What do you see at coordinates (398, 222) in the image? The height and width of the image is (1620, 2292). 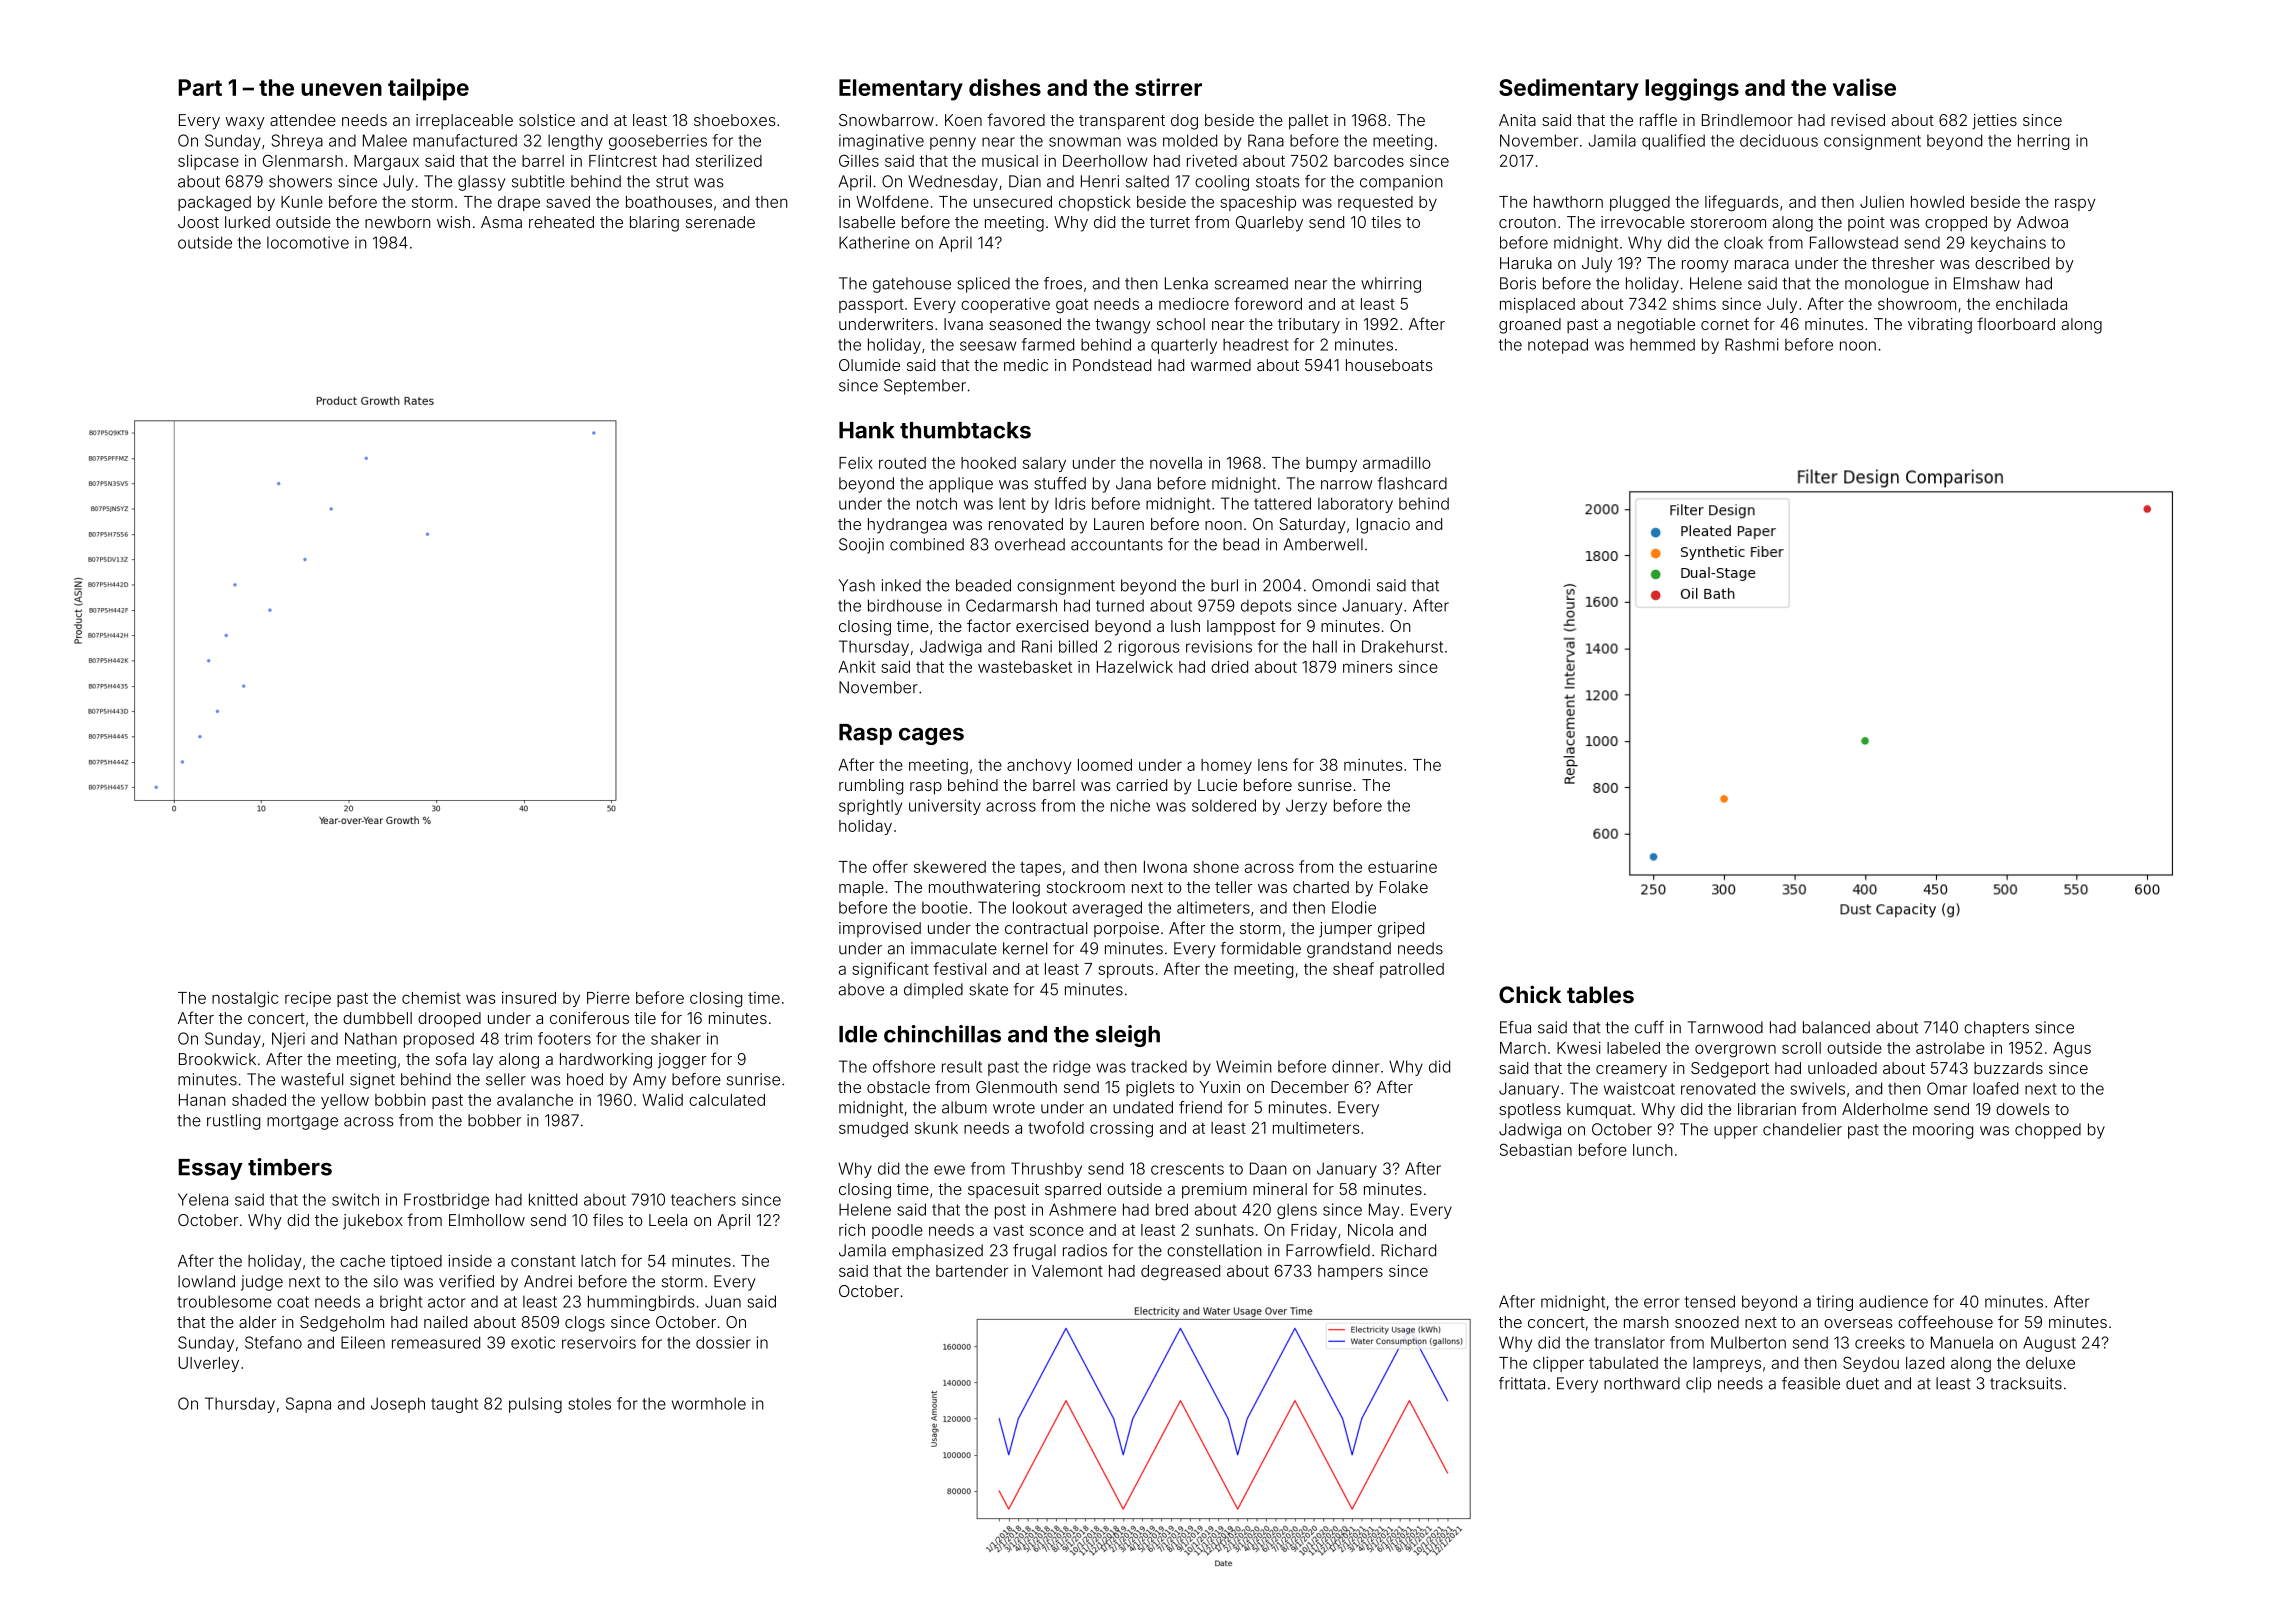 I see `newborn` at bounding box center [398, 222].
